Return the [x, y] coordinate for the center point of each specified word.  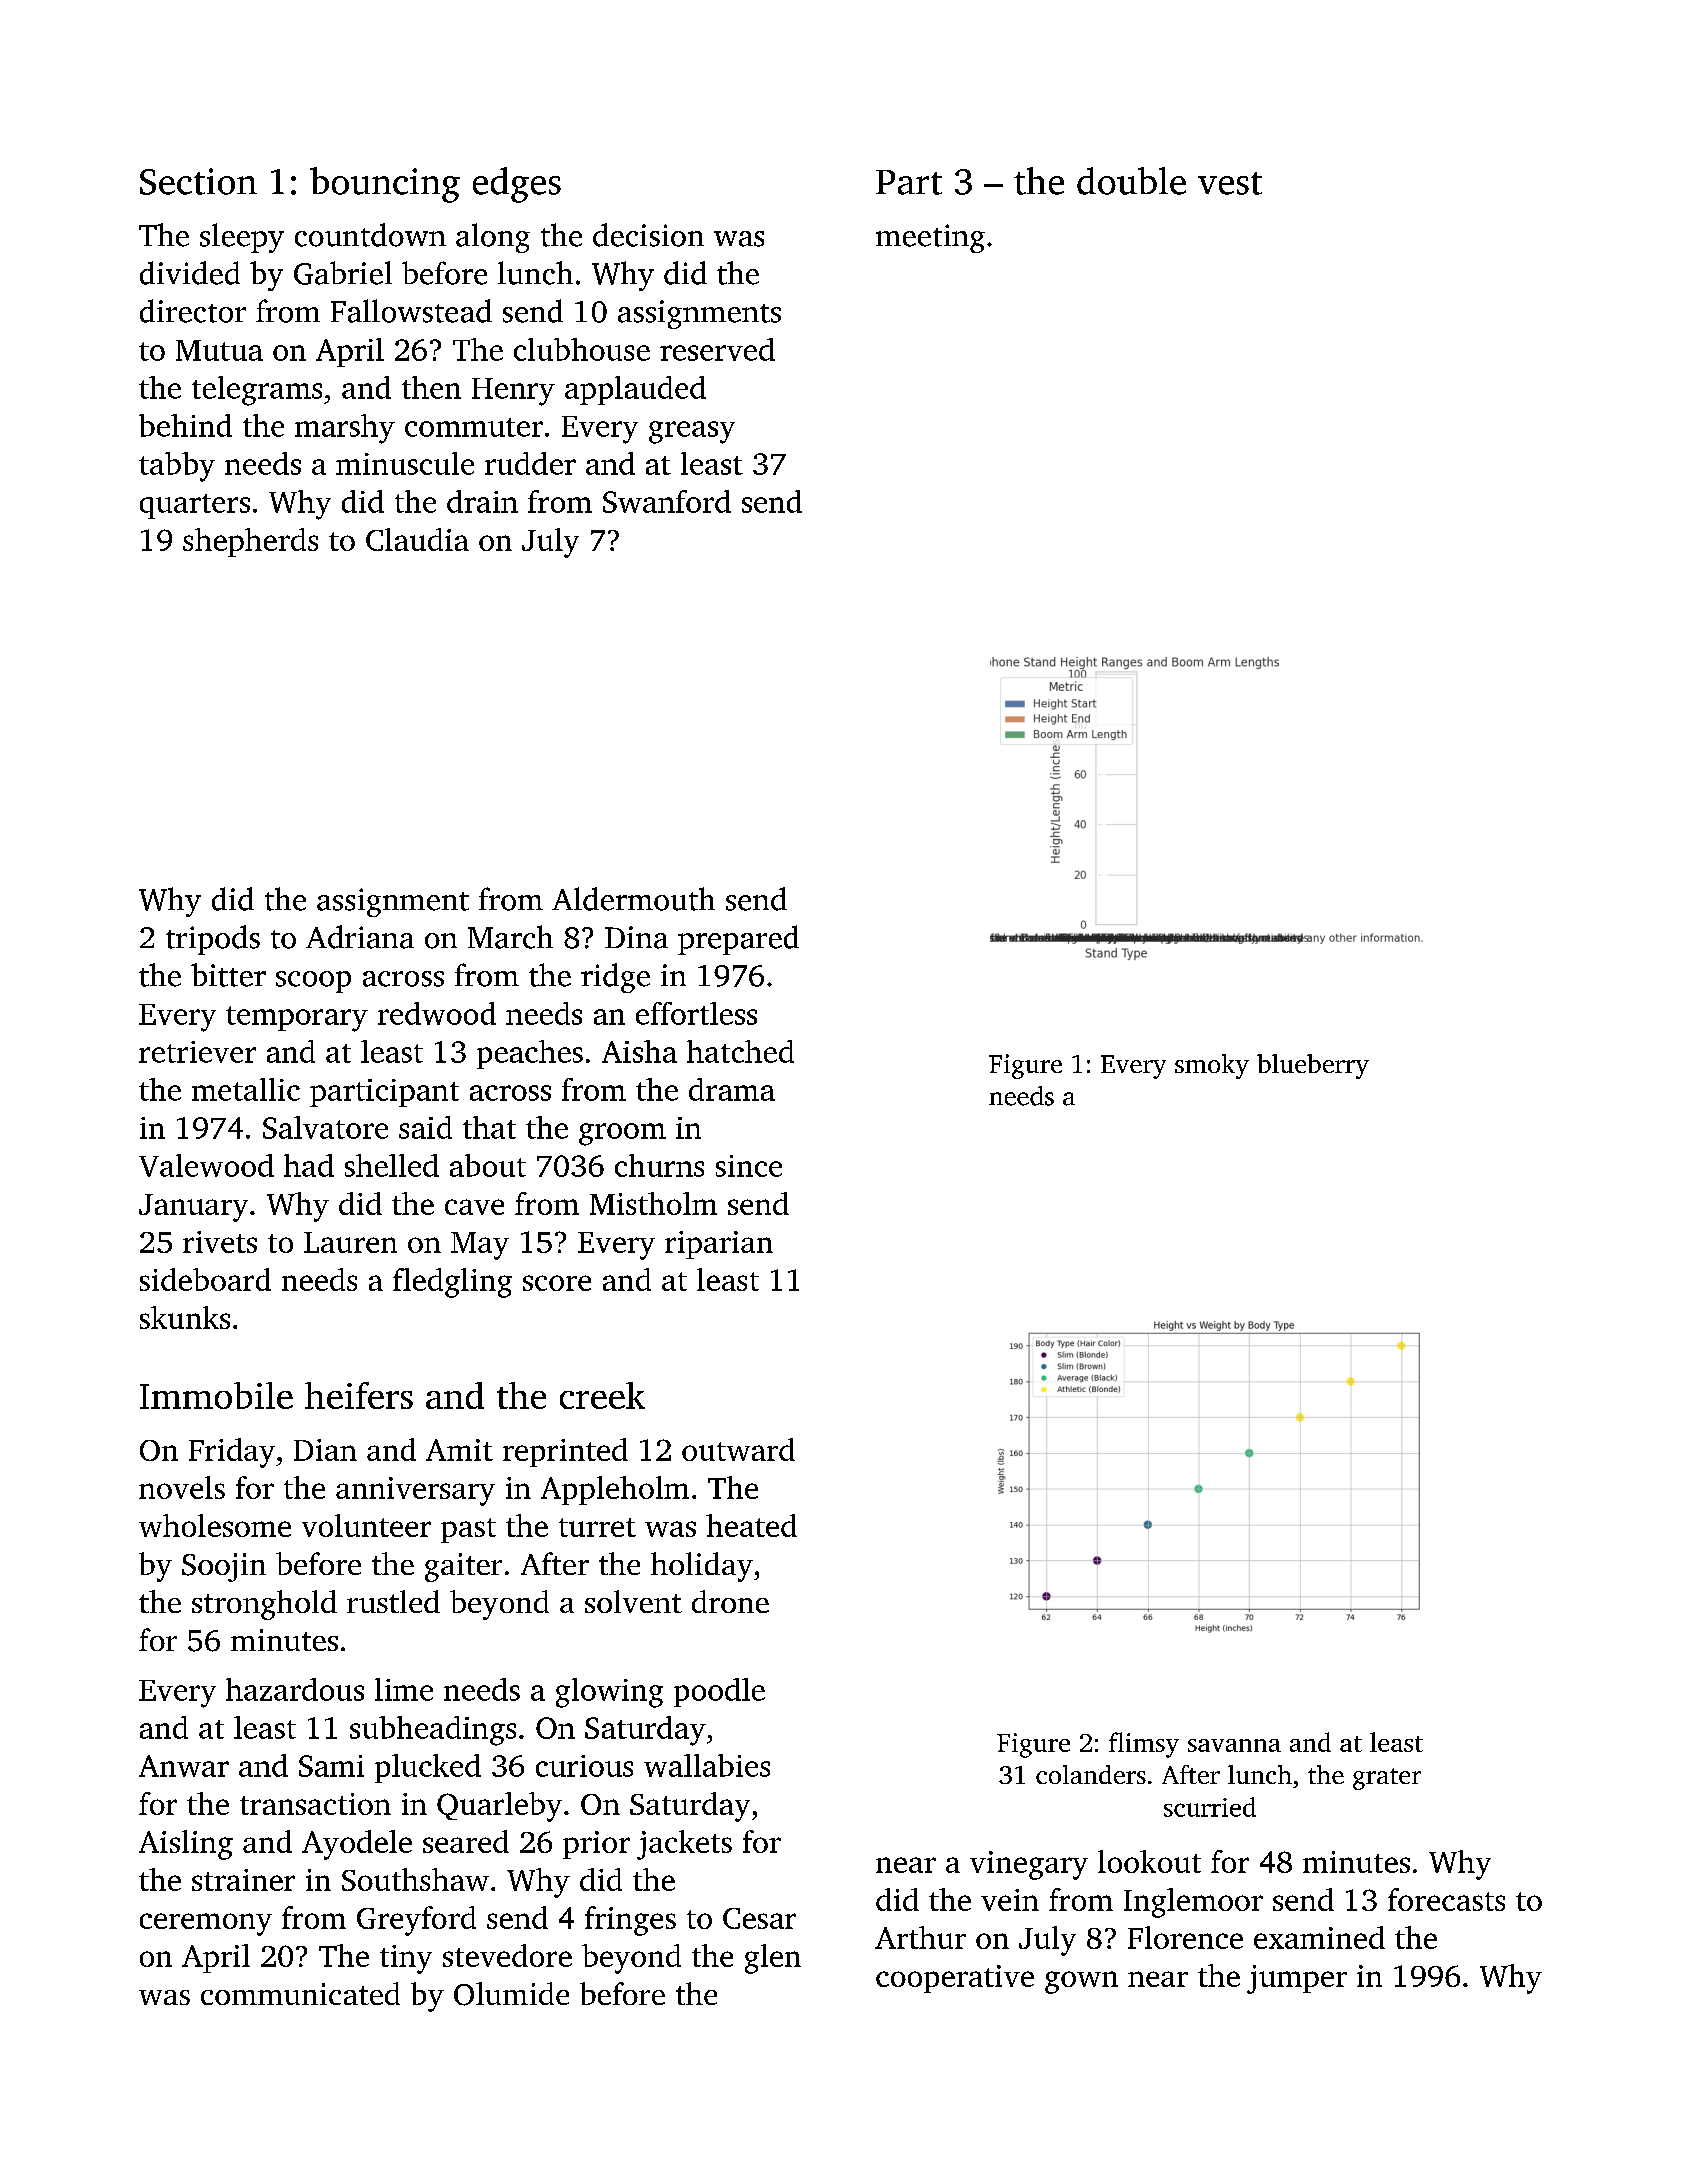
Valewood [206, 1165]
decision [648, 235]
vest [1230, 183]
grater [1387, 1779]
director [193, 311]
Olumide [511, 1994]
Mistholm [653, 1203]
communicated [300, 1993]
